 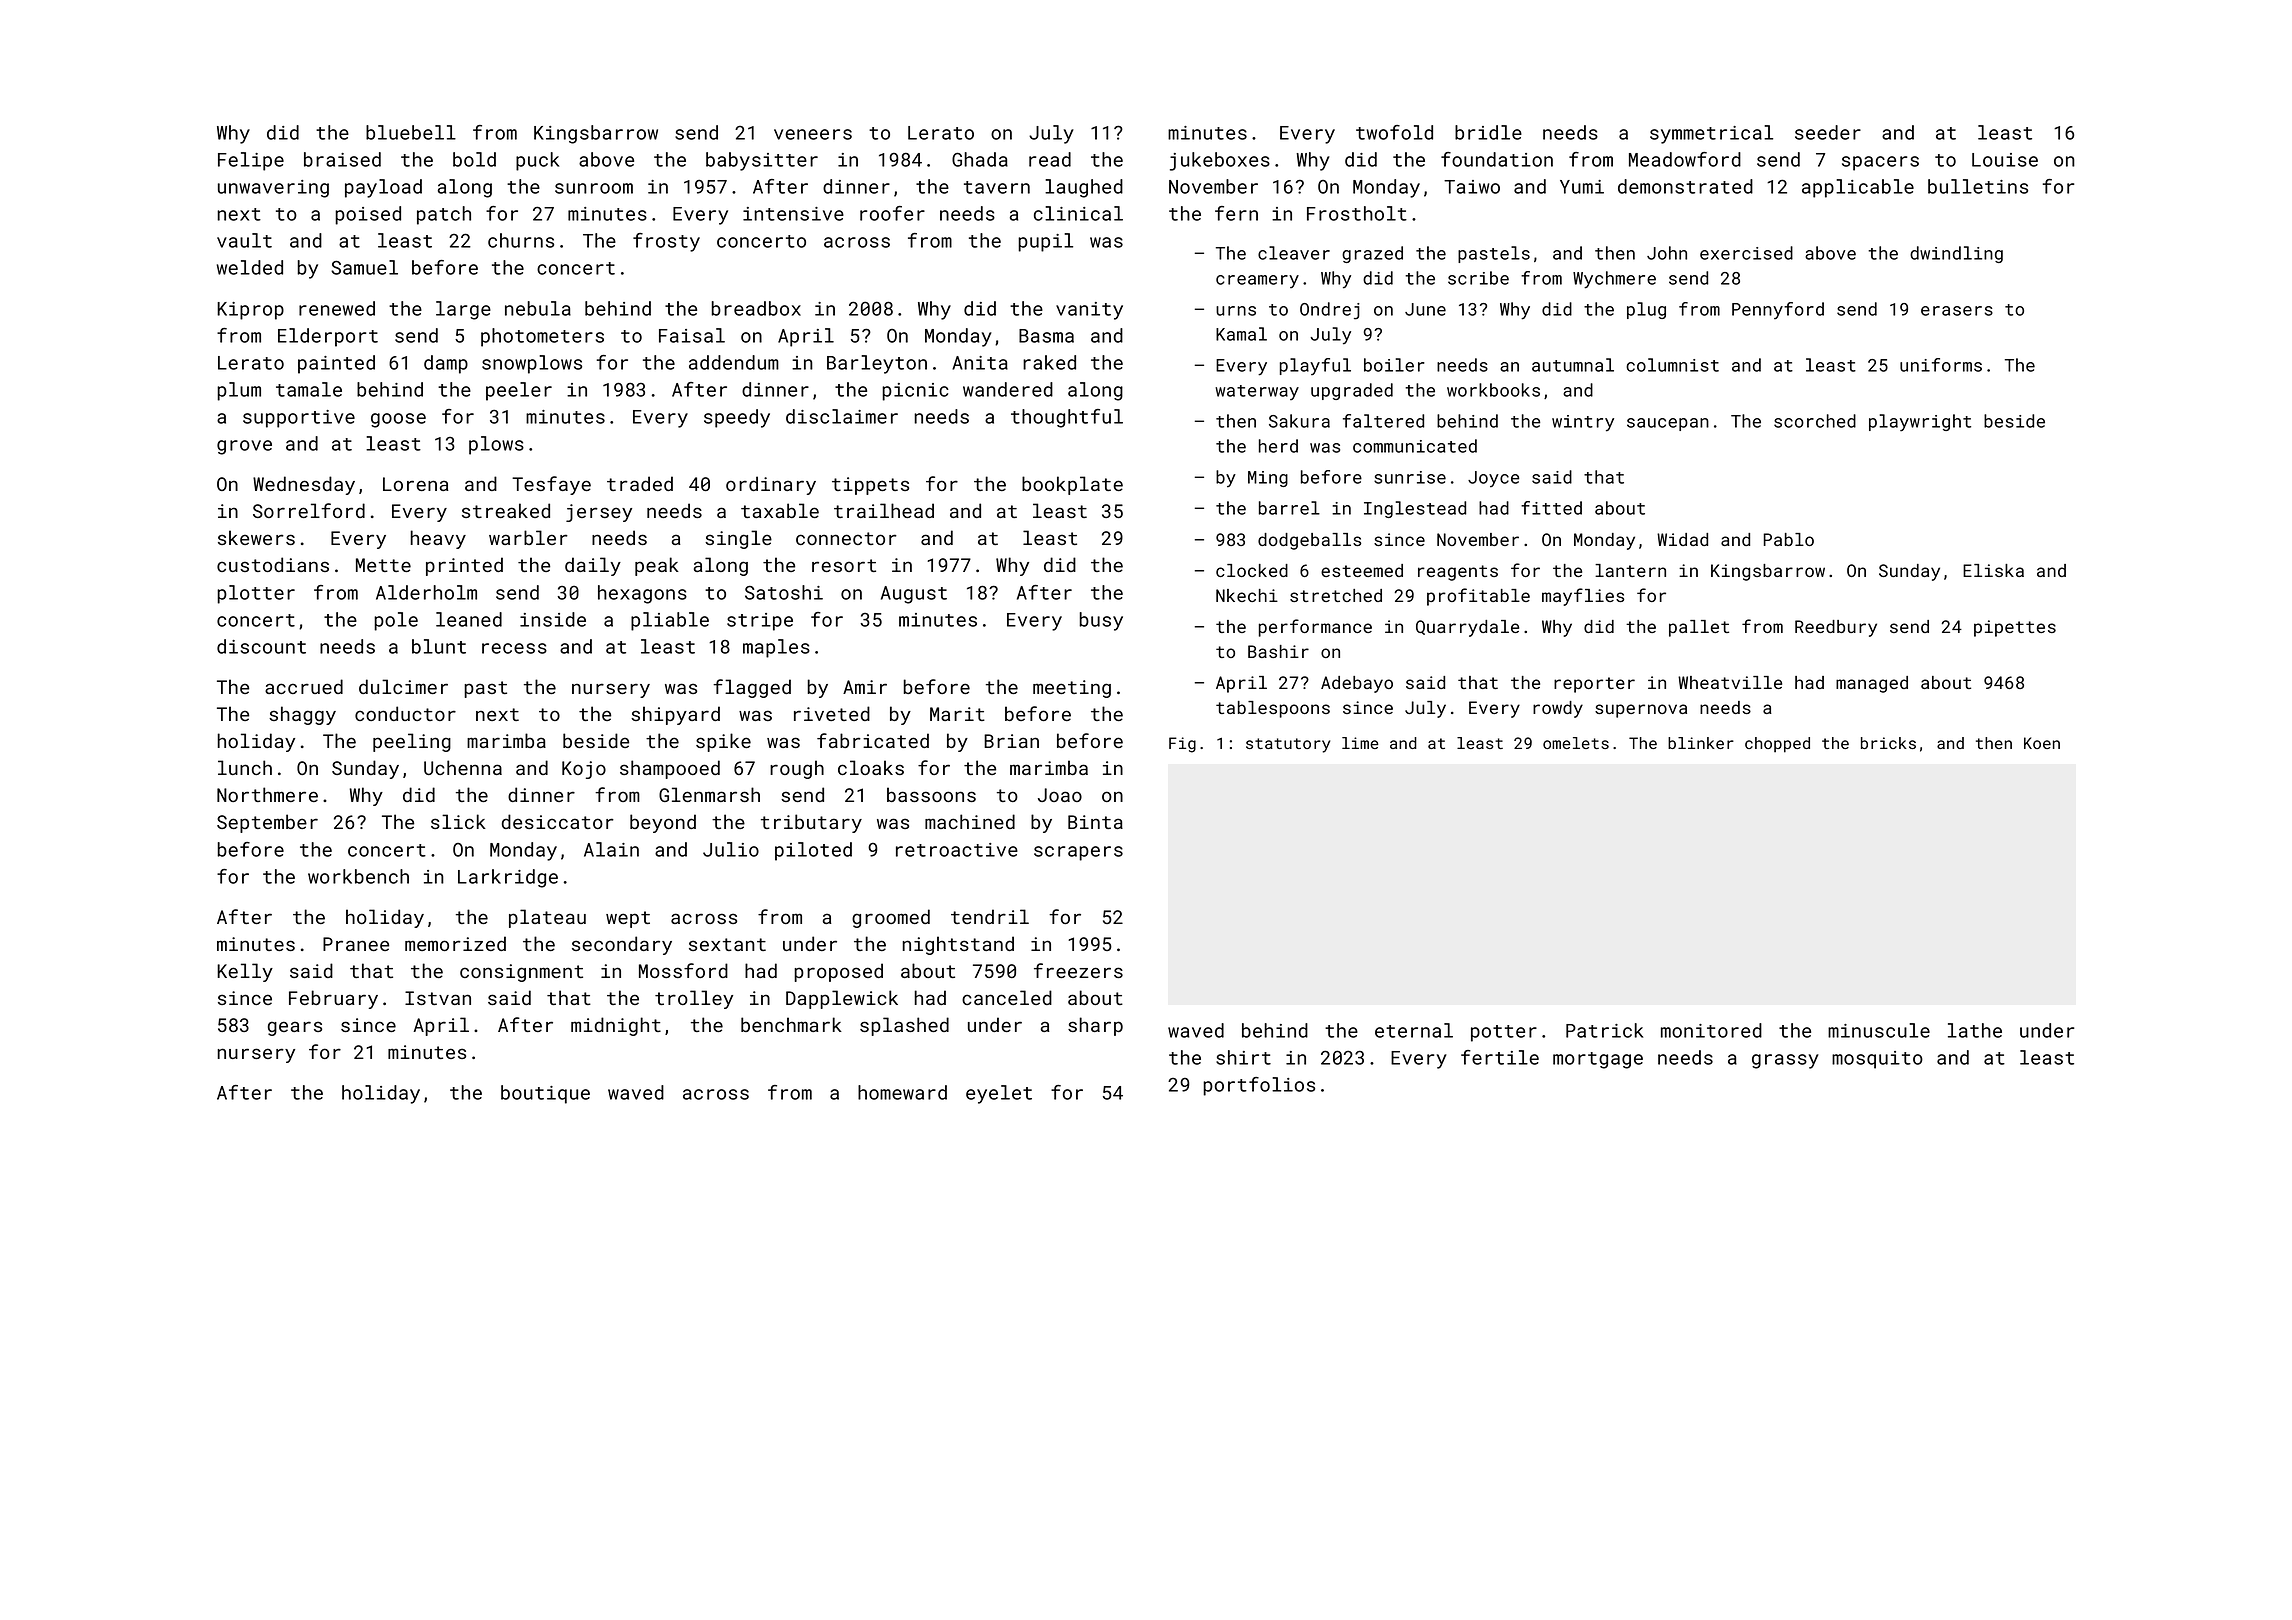 I want to click on sunroom, so click(x=594, y=188).
